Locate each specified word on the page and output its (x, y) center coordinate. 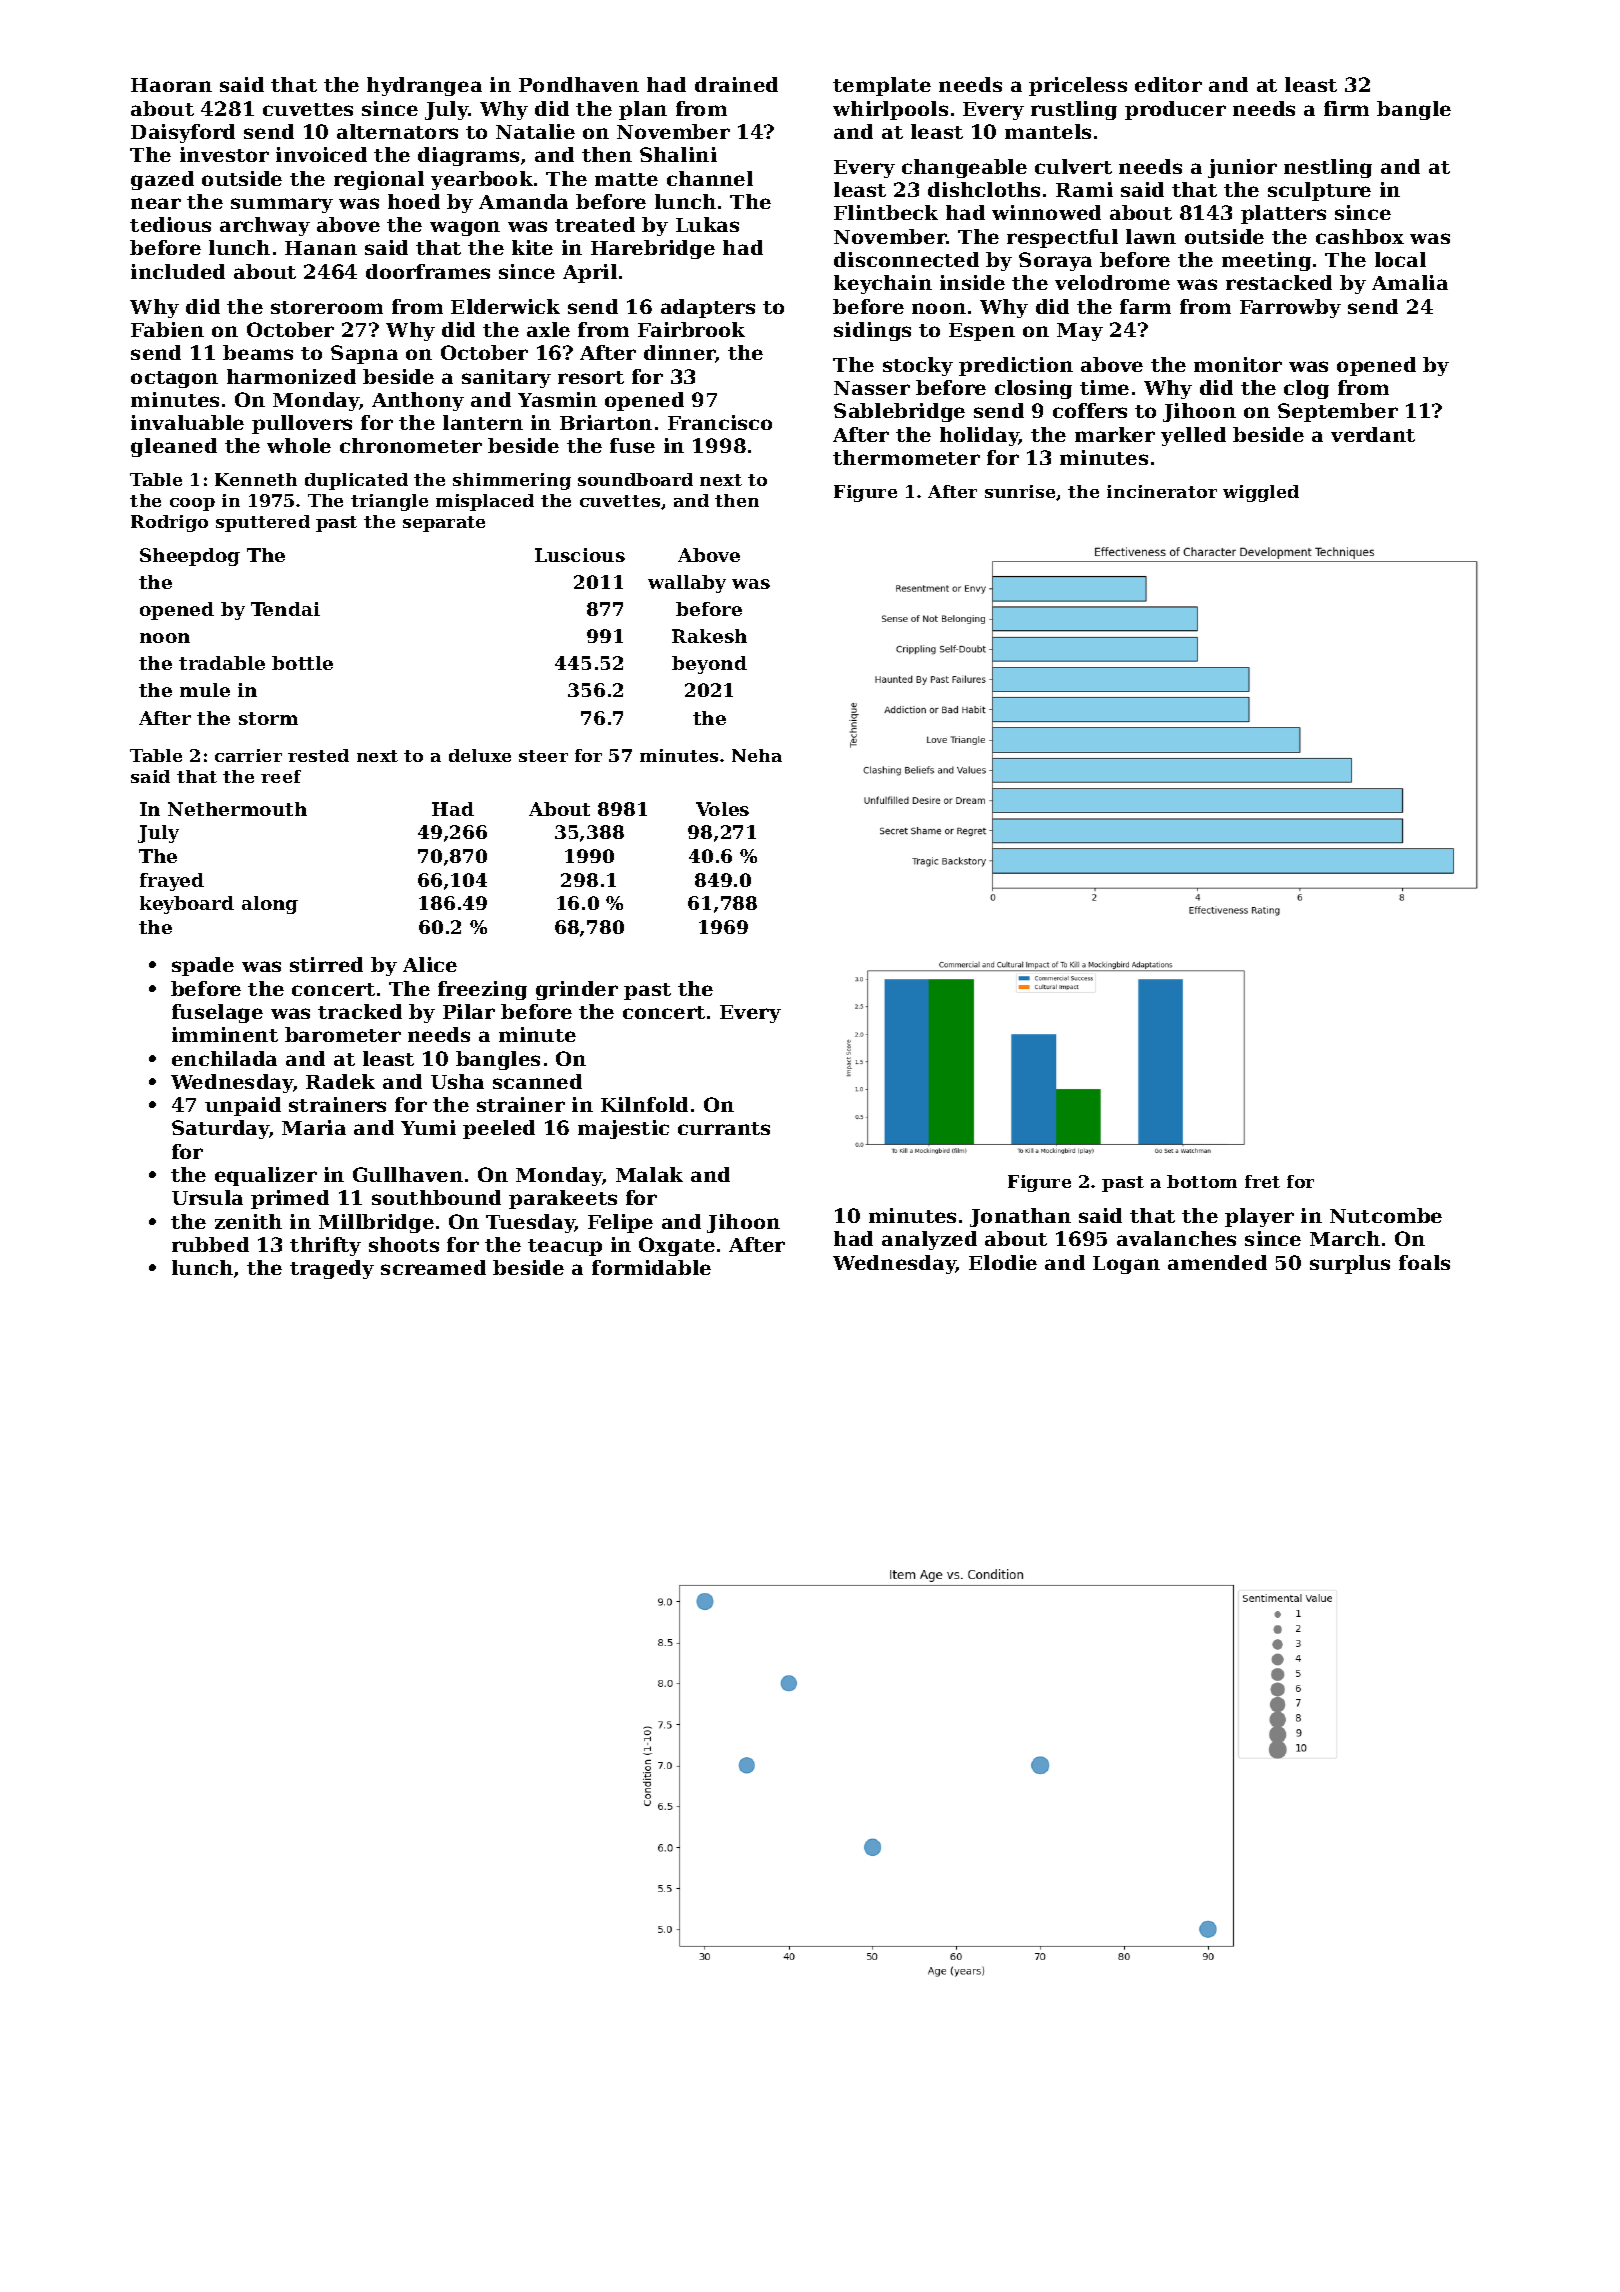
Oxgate (677, 1246)
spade (203, 966)
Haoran (171, 85)
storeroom (327, 307)
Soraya (1055, 261)
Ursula (207, 1197)
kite (532, 247)
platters (1283, 214)
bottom (1202, 1181)
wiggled (1261, 493)
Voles (722, 809)
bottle (302, 663)
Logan (1126, 1265)
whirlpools (890, 110)
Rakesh (709, 636)
